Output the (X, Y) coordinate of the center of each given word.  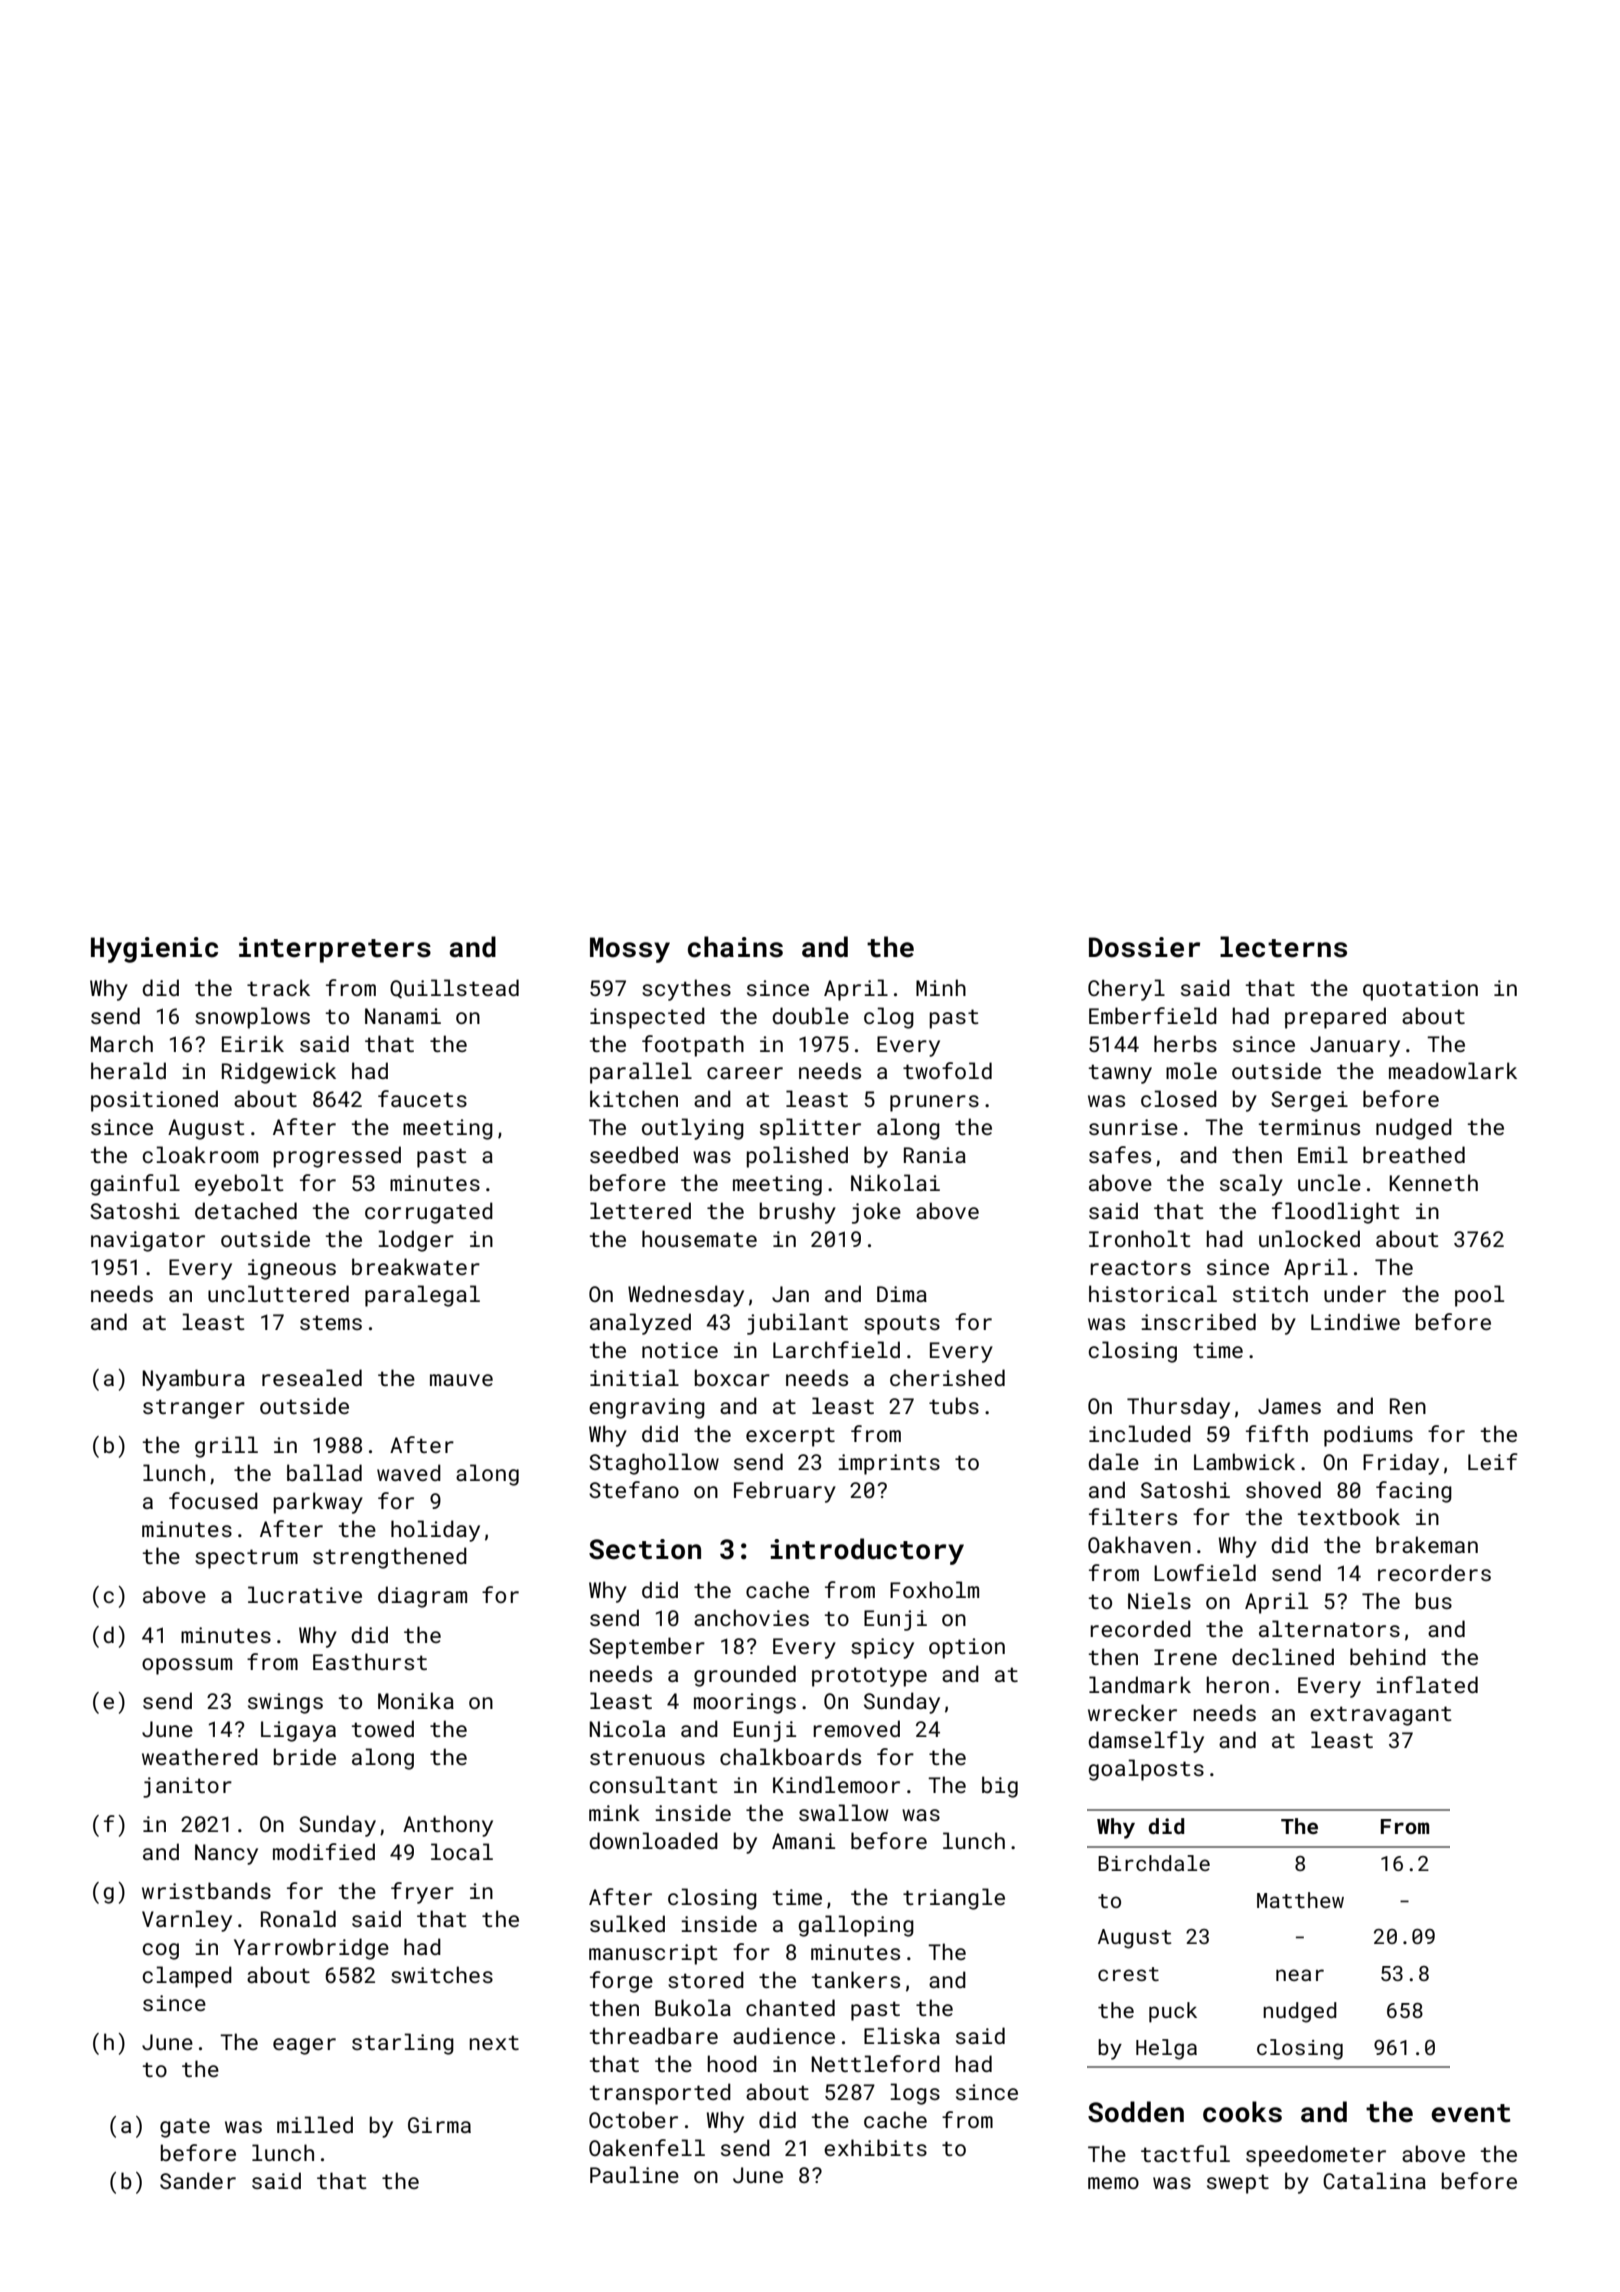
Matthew (1300, 1900)
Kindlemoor (836, 1784)
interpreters (335, 950)
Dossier (1144, 947)
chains (735, 947)
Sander (198, 2180)
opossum (187, 1666)
